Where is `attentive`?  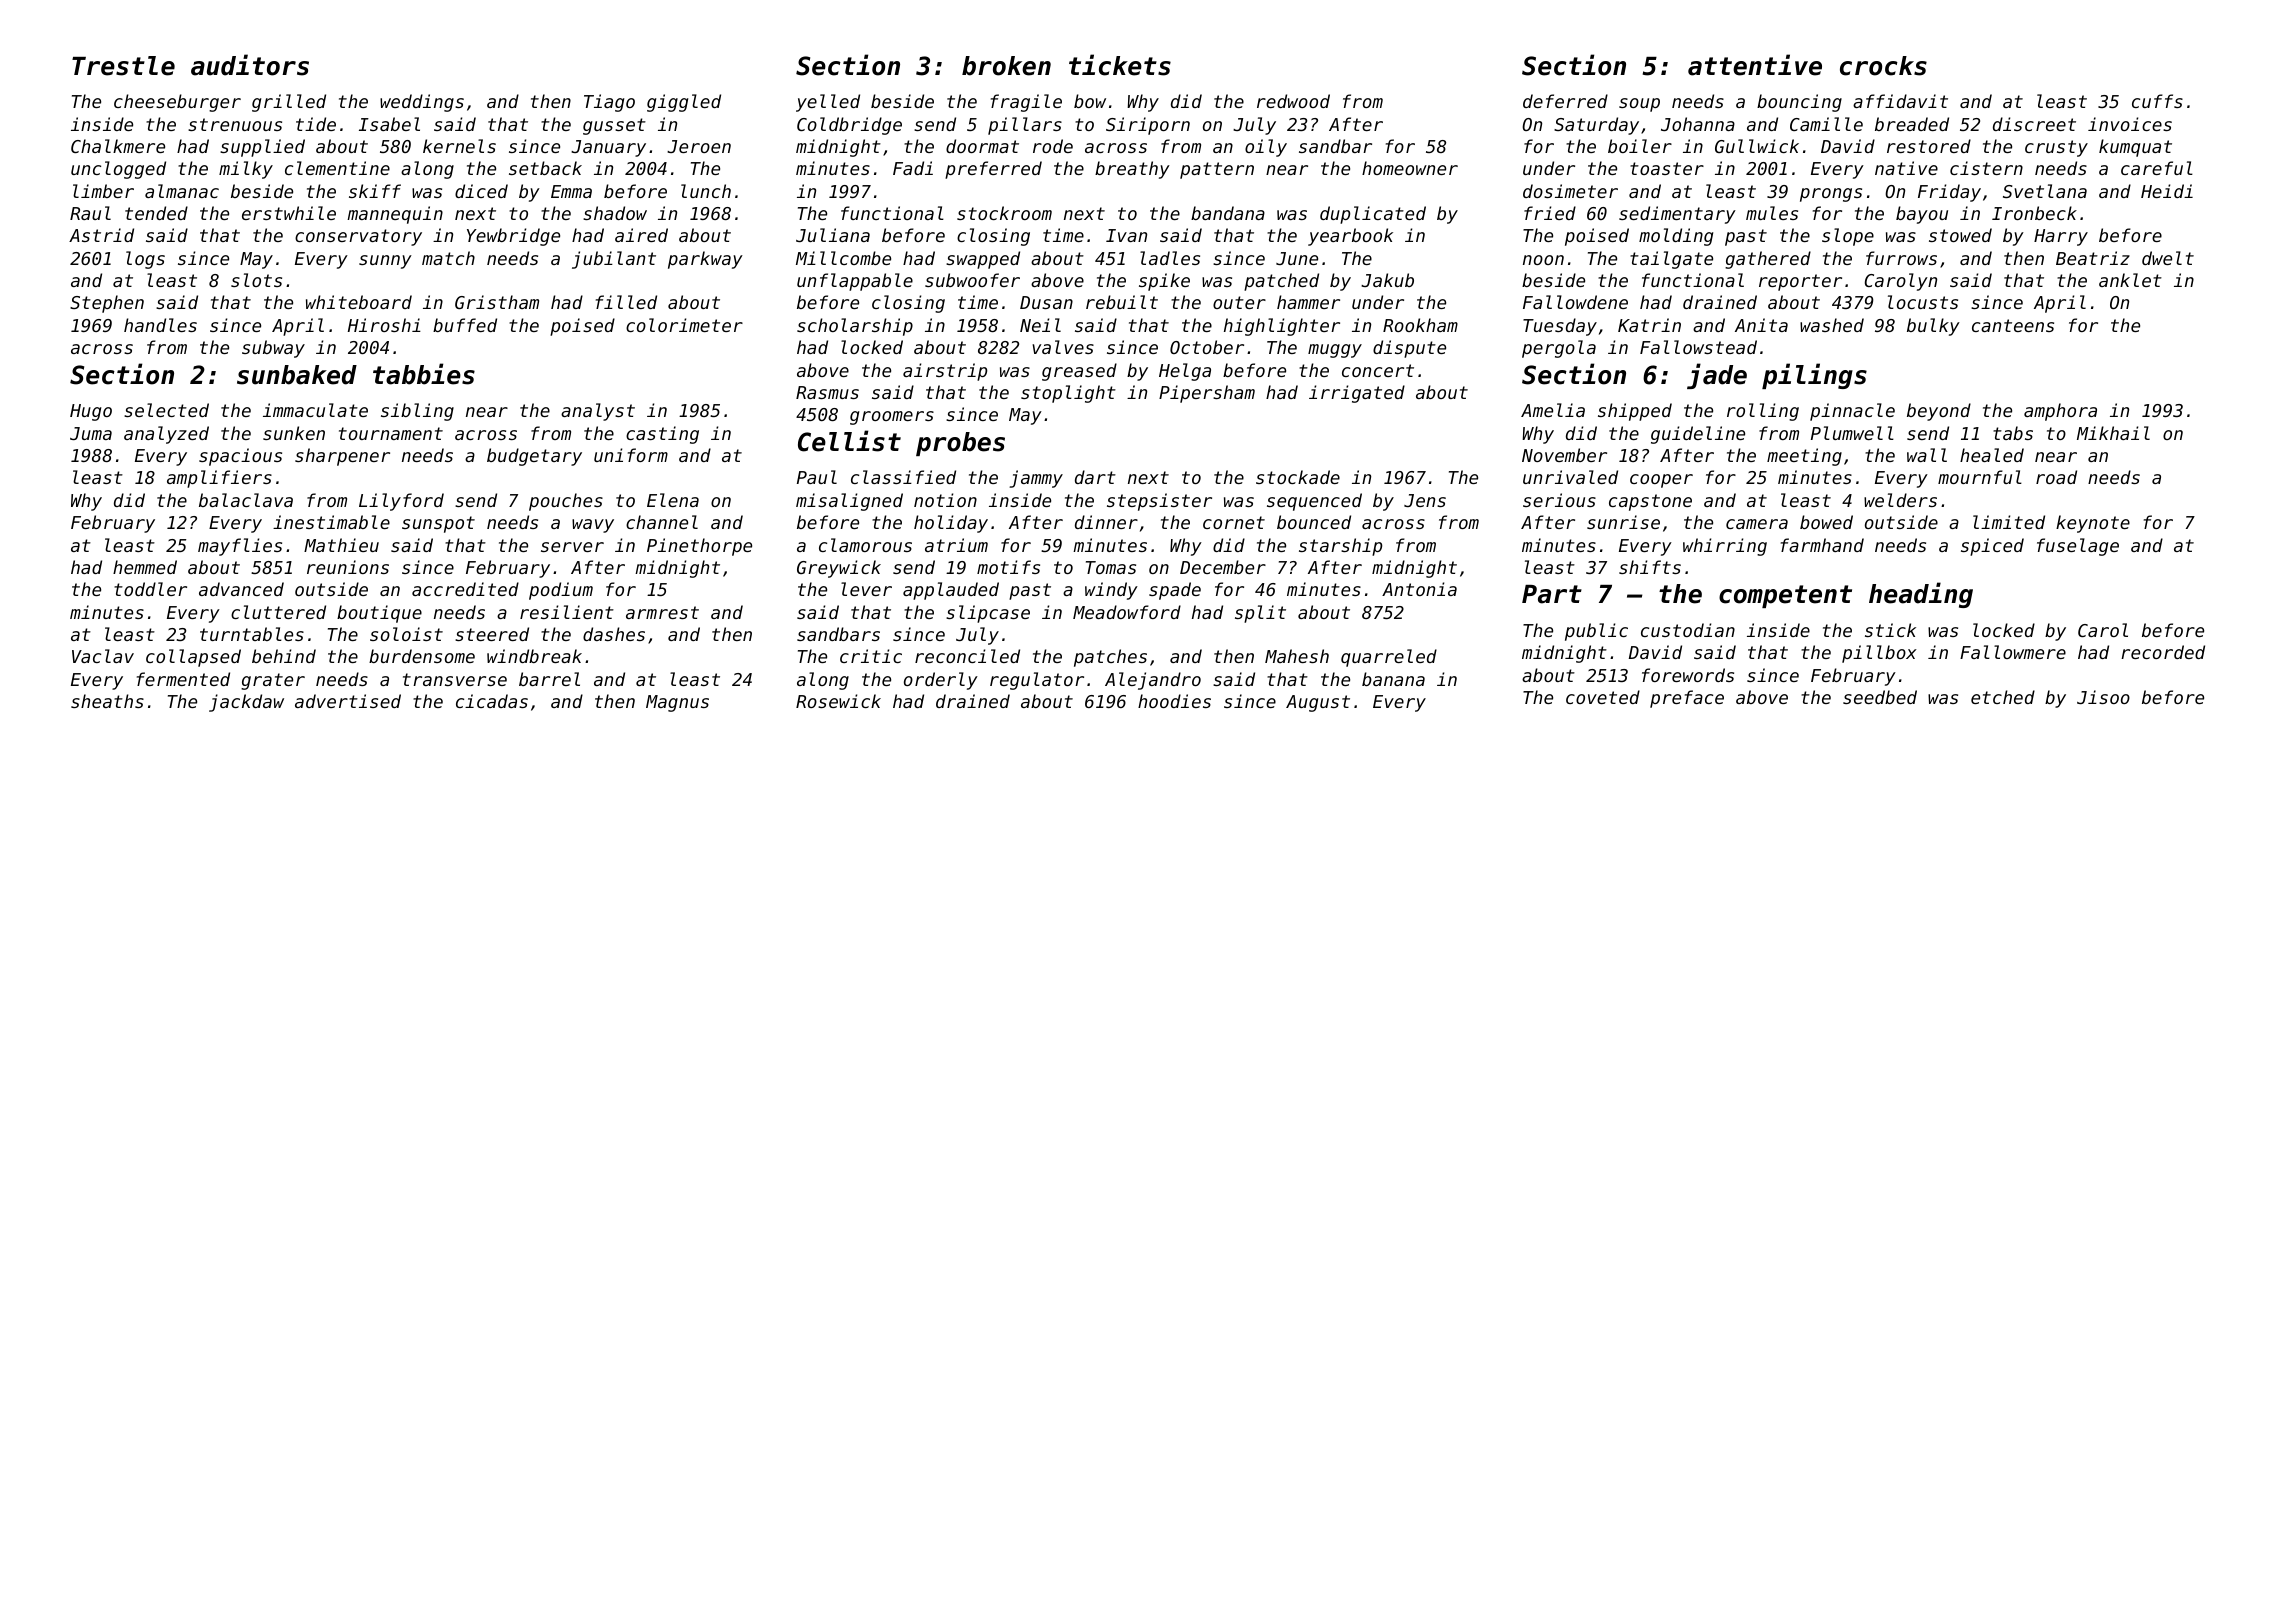
attentive is located at coordinates (1755, 65).
